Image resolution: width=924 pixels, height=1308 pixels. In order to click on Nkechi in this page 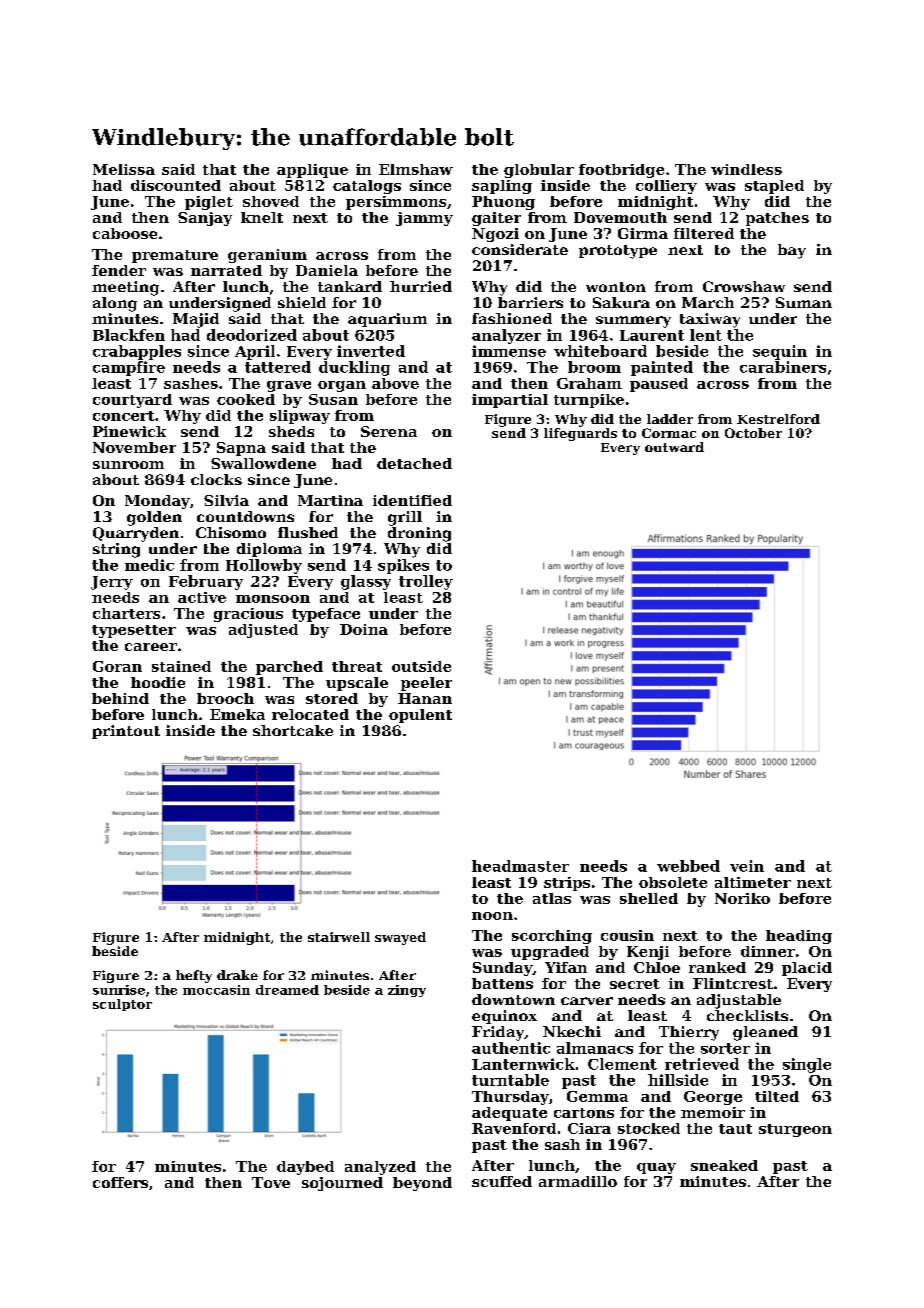, I will do `click(572, 1031)`.
